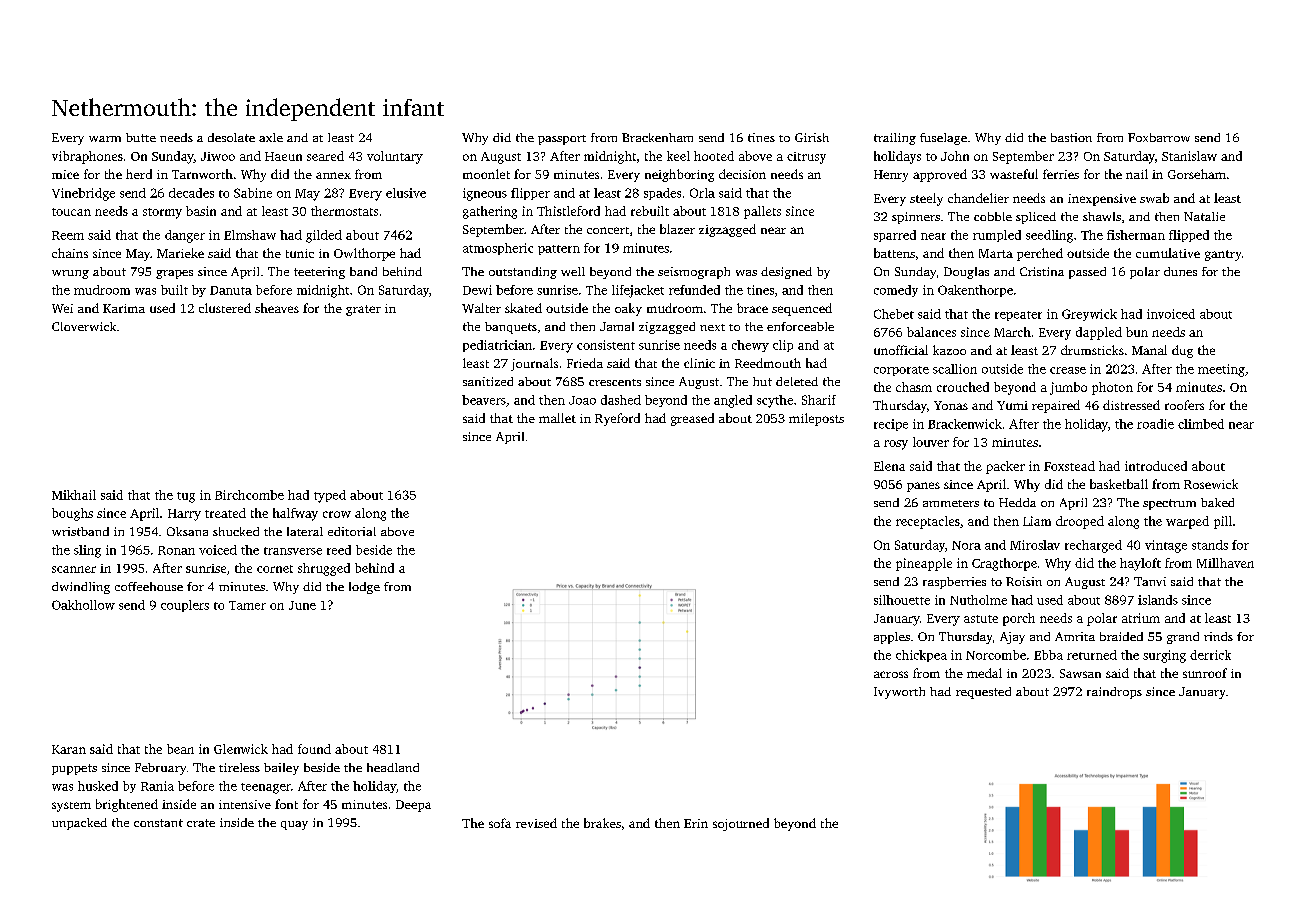 This document has width=1308, height=924. I want to click on Brackenham, so click(657, 137).
